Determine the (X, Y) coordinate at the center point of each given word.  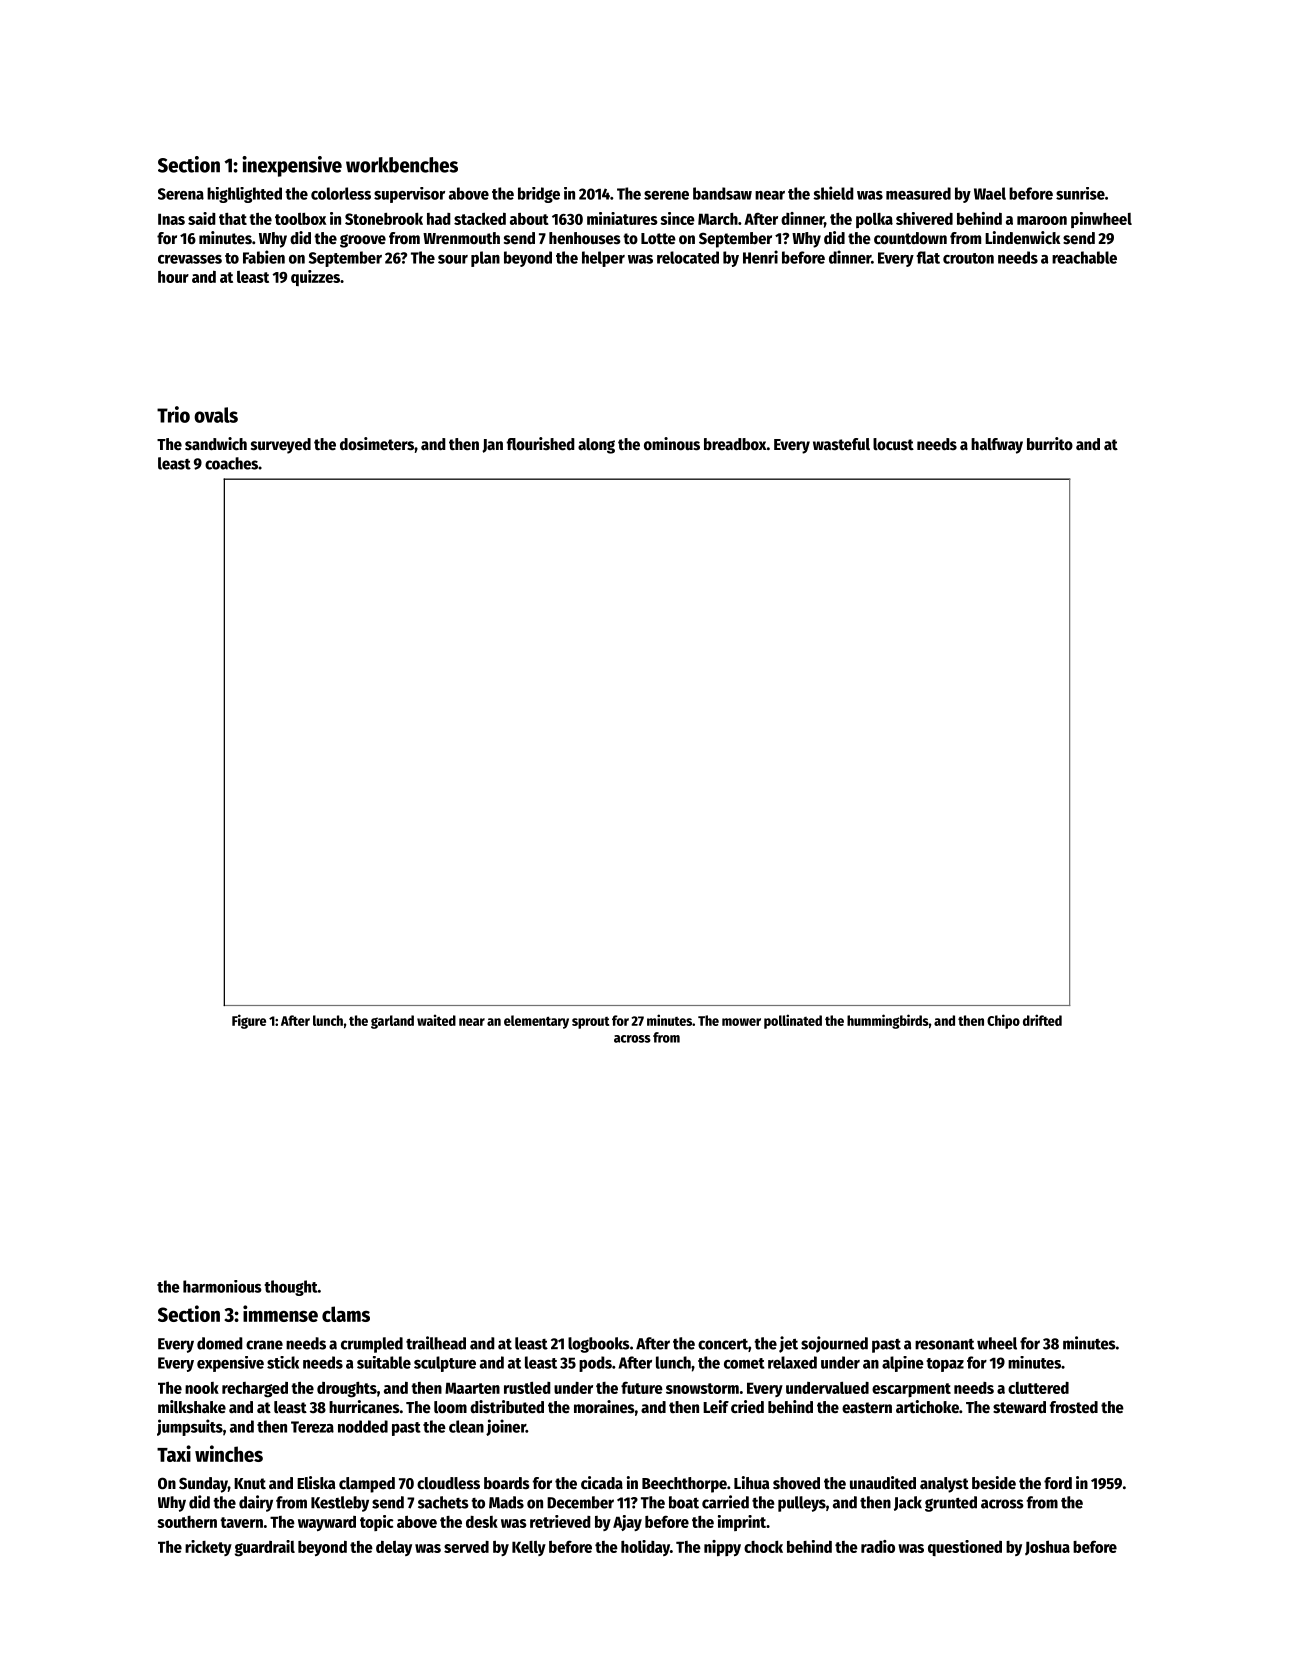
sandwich (216, 444)
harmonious (222, 1286)
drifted (1042, 1020)
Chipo (1003, 1021)
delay (394, 1548)
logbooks (599, 1345)
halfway (997, 446)
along (596, 446)
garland (392, 1022)
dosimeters (377, 444)
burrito (1050, 444)
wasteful (841, 444)
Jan (492, 446)
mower (741, 1022)
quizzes (315, 278)
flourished (541, 444)
